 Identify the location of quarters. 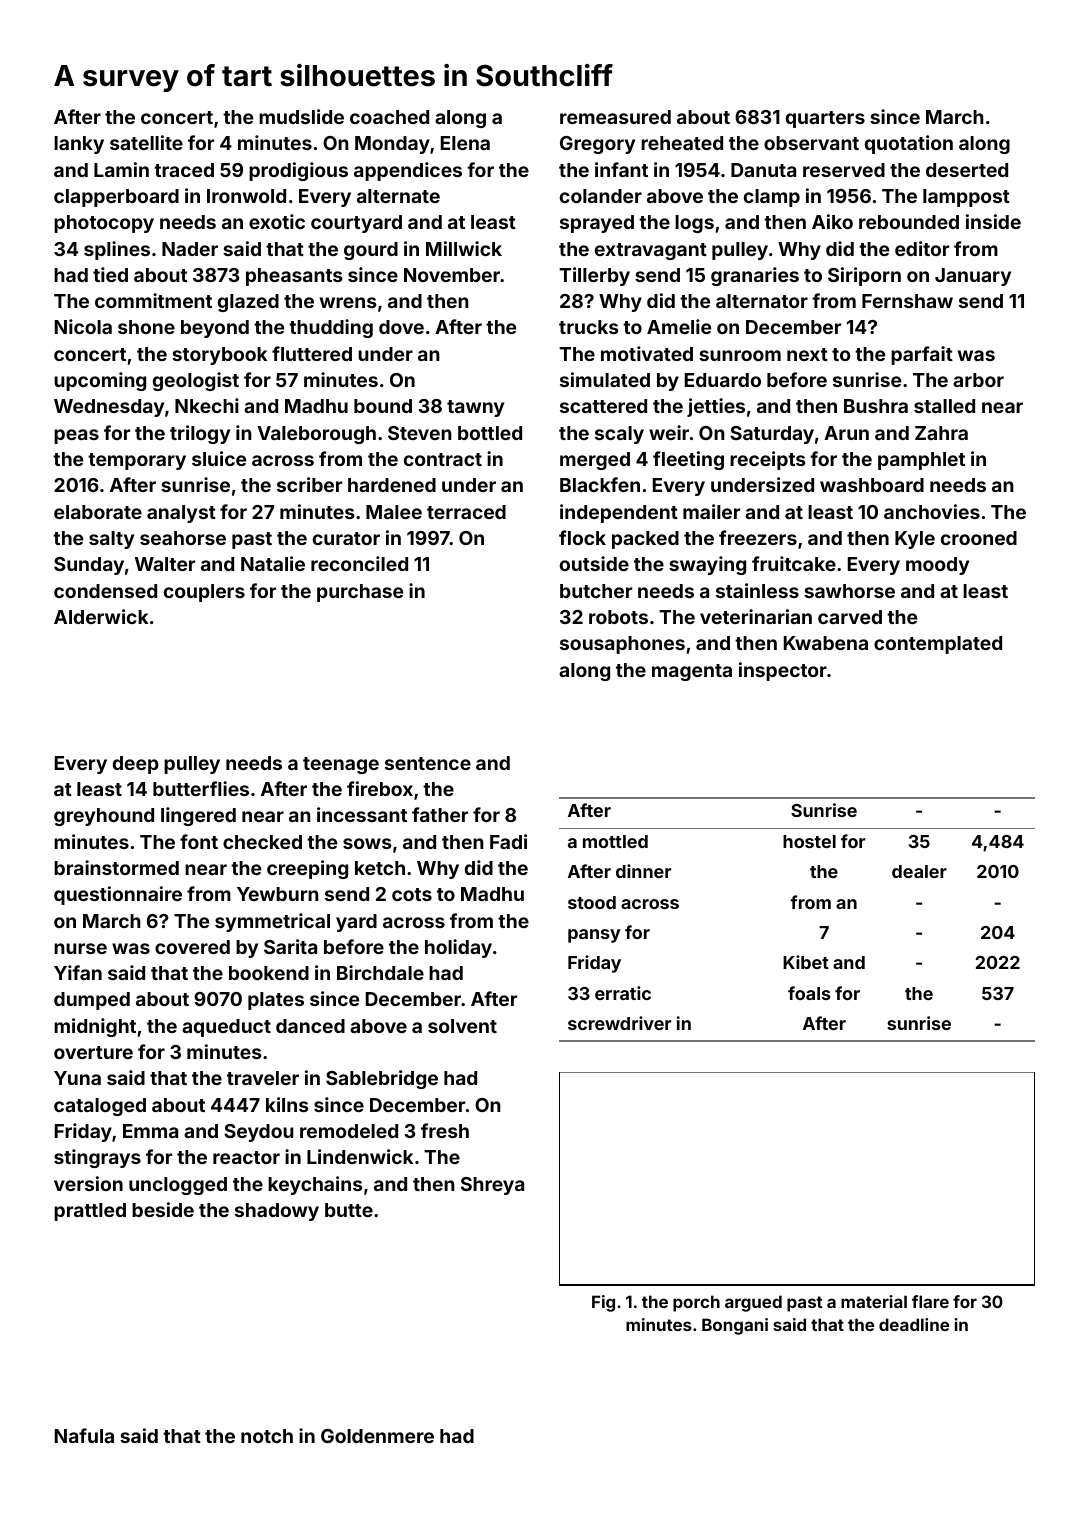
(825, 119).
